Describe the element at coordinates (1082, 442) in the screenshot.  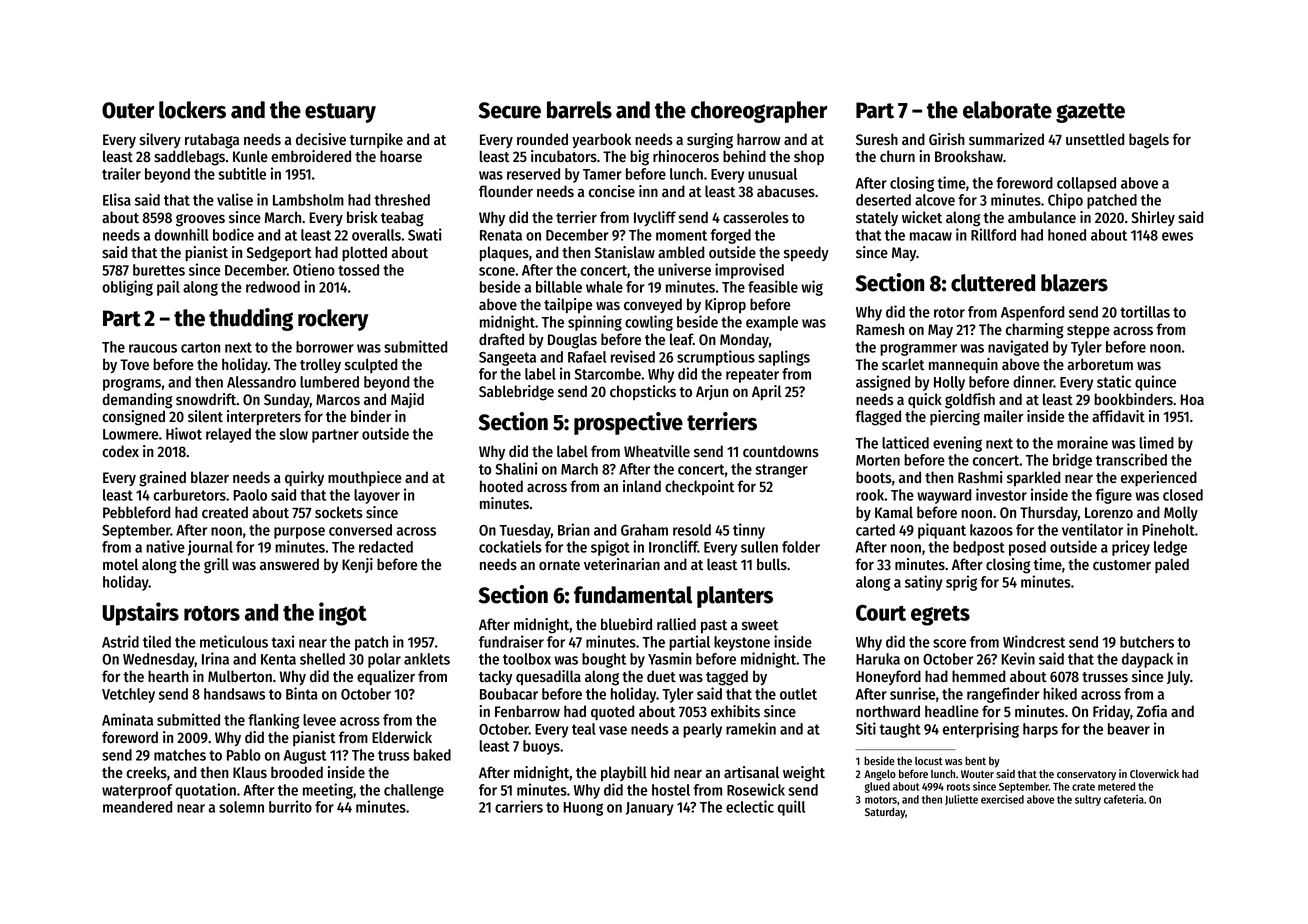
I see `moraine` at that location.
